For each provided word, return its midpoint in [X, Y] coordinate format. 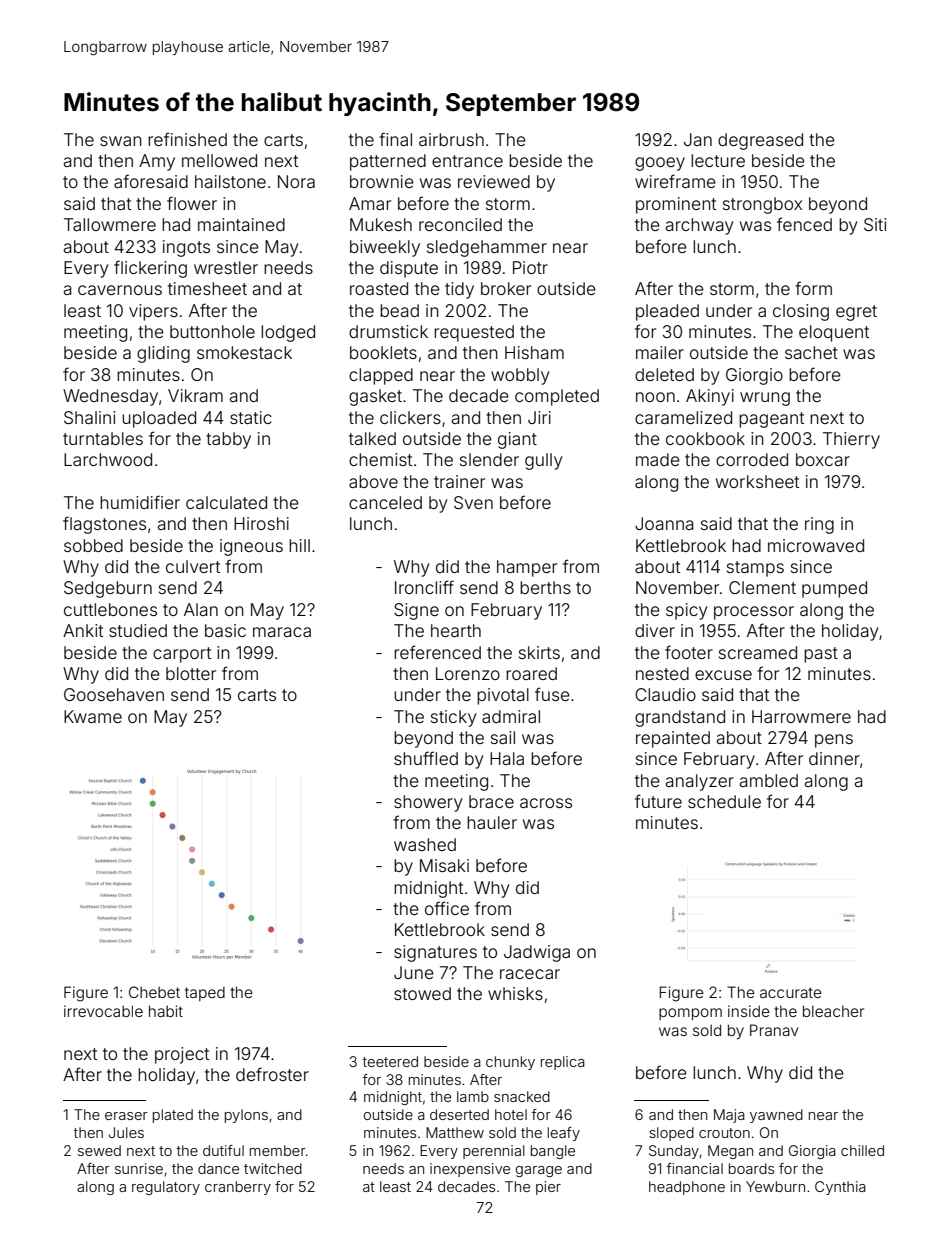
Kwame [93, 716]
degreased [760, 141]
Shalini [89, 417]
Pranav [774, 1030]
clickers [410, 417]
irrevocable [103, 1011]
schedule [724, 801]
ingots [186, 248]
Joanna [664, 523]
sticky [453, 718]
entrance [467, 161]
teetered [390, 1061]
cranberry [238, 1188]
